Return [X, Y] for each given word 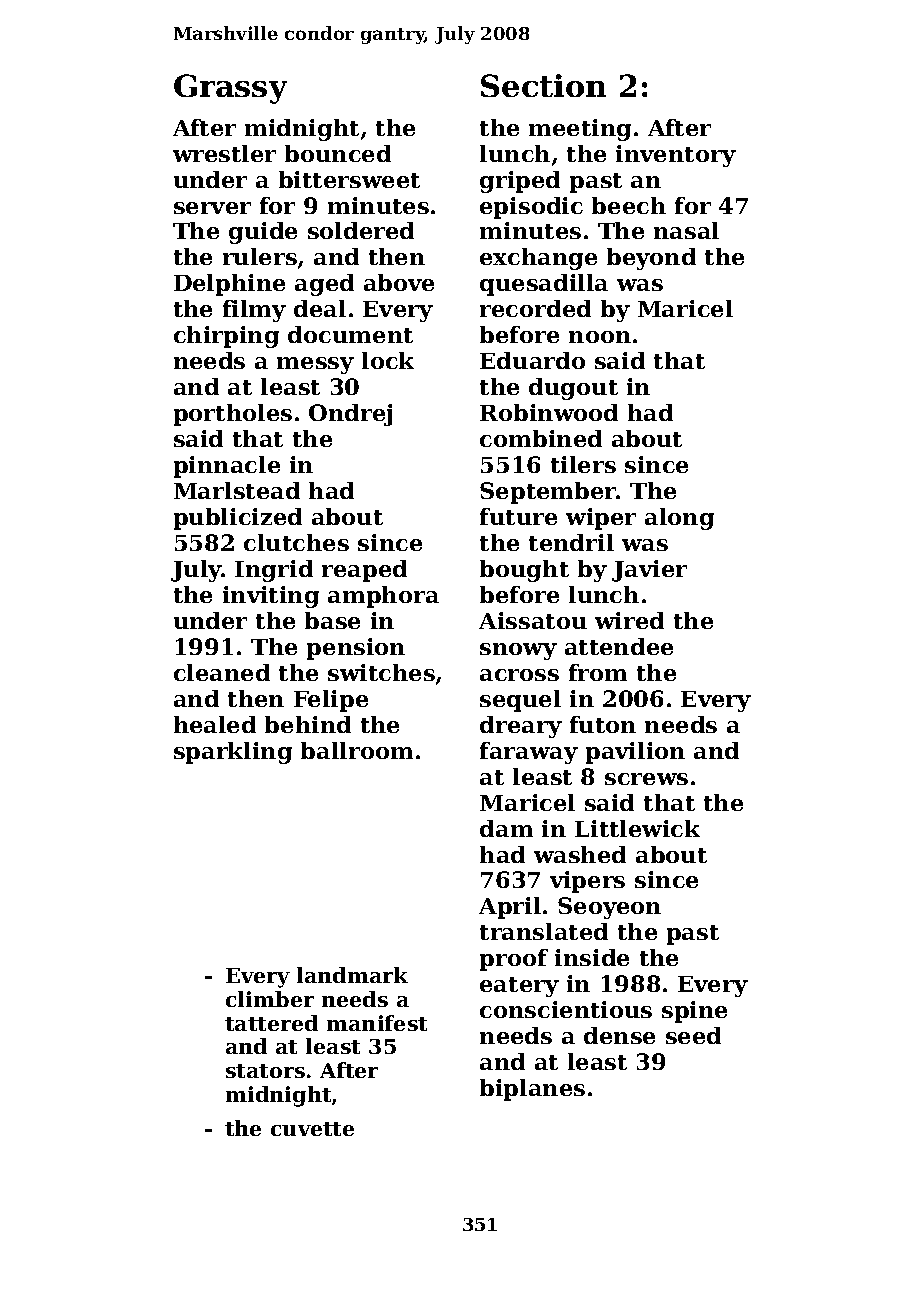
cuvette [312, 1129]
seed [693, 1035]
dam [506, 828]
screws [646, 779]
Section [543, 85]
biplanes [532, 1090]
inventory [676, 156]
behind [308, 724]
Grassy [230, 89]
